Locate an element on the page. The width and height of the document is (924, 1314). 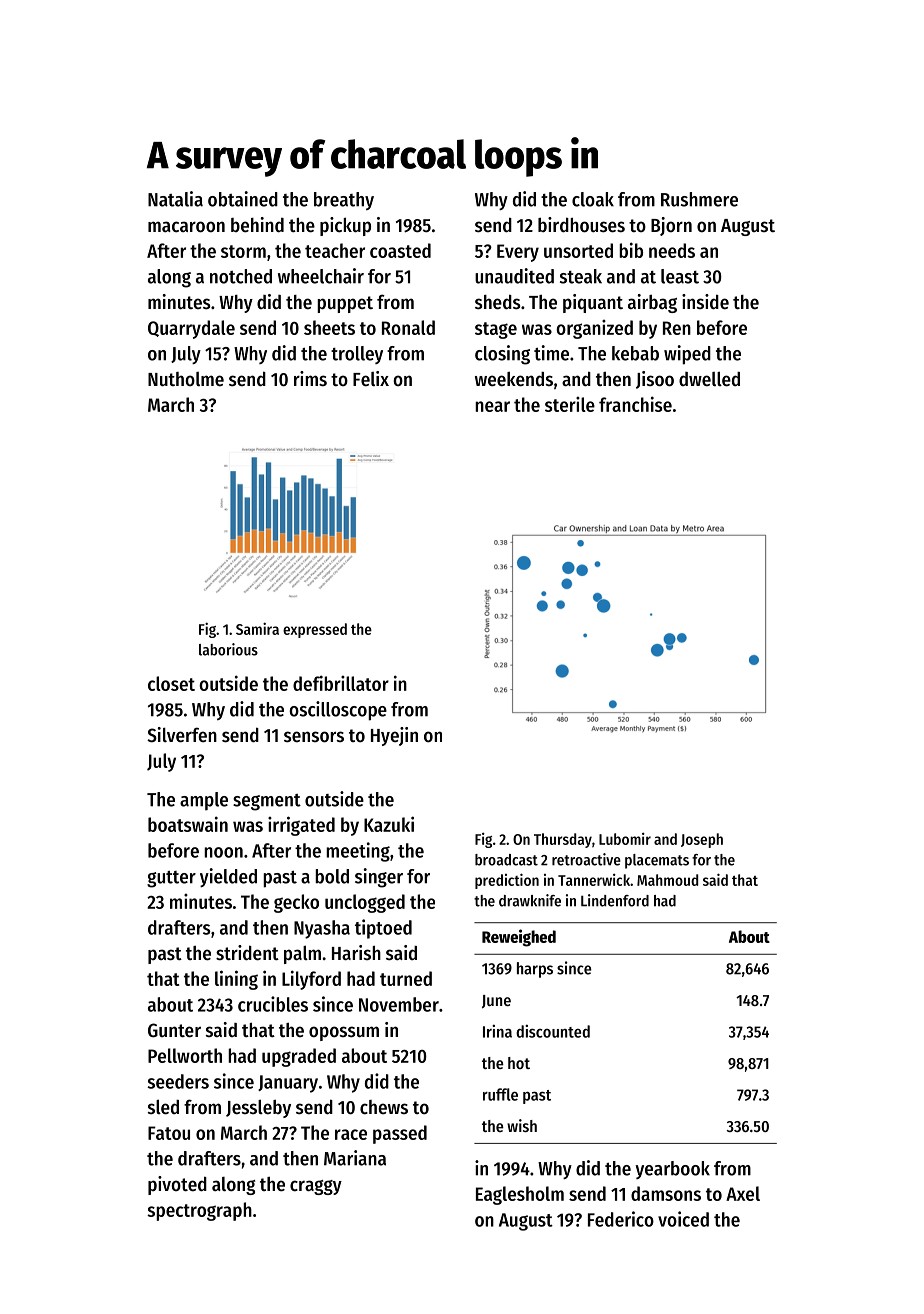
wheelchair is located at coordinates (321, 276).
